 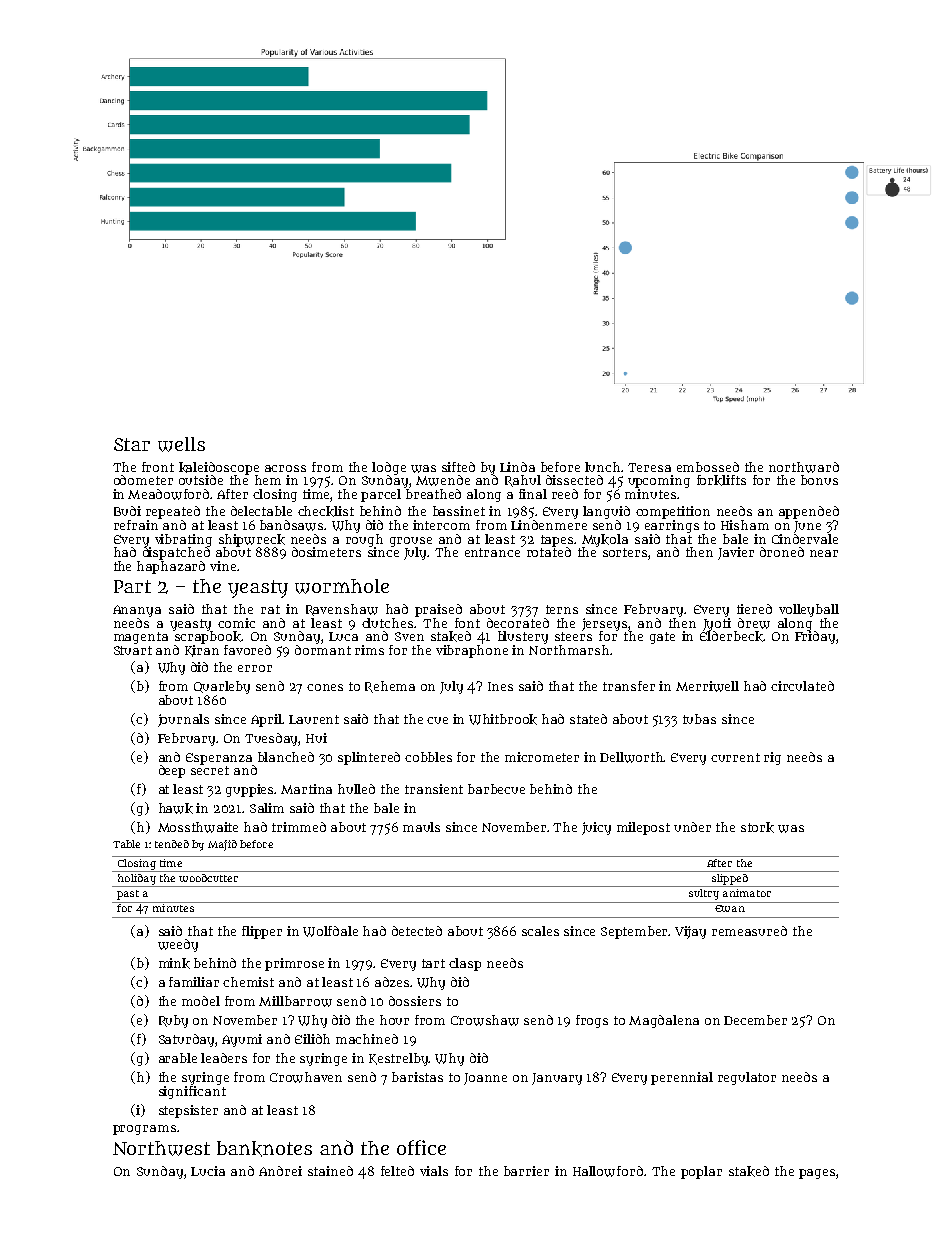 I want to click on milepost, so click(x=643, y=828).
